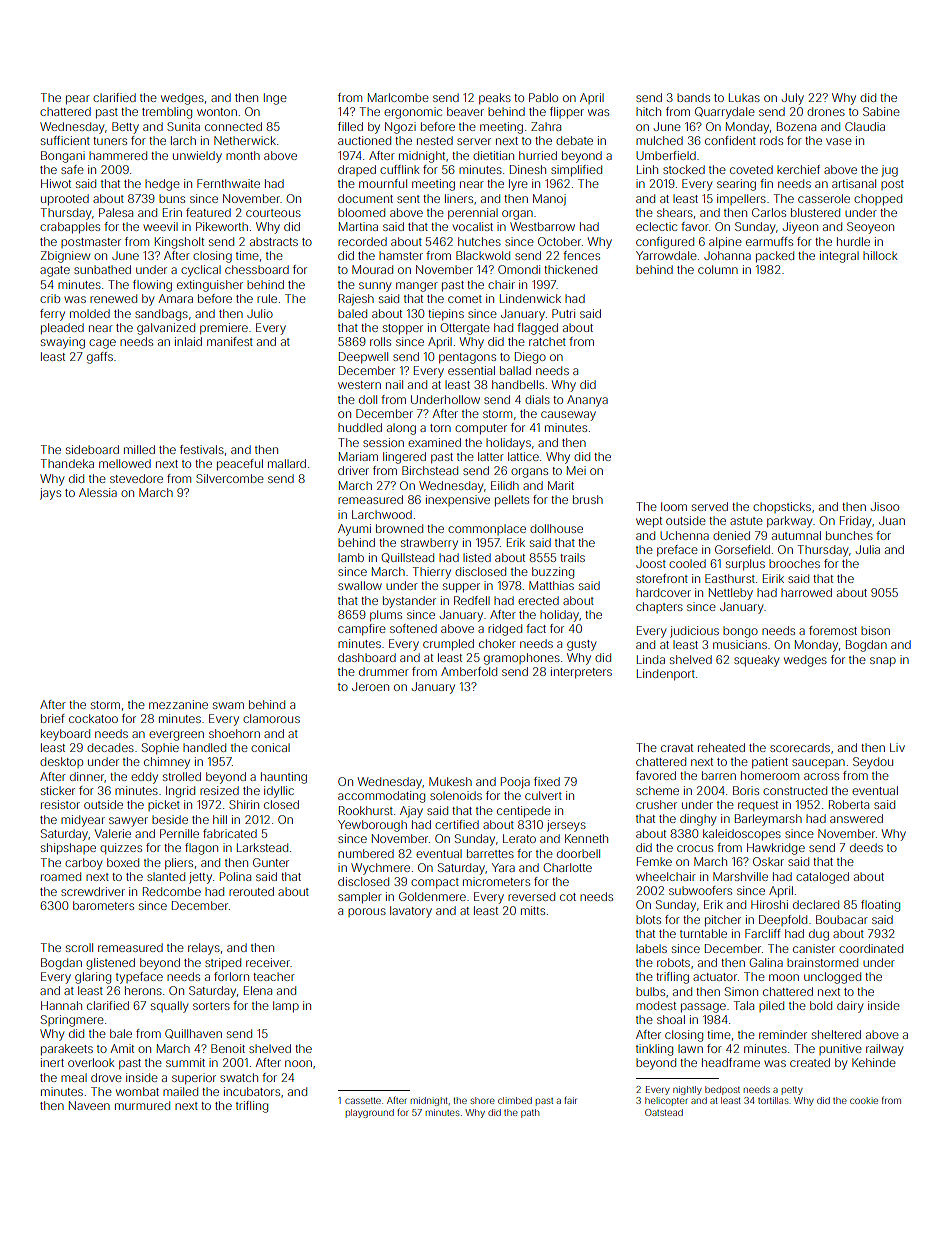 The width and height of the screenshot is (952, 1233). Describe the element at coordinates (136, 478) in the screenshot. I see `stevedore` at that location.
